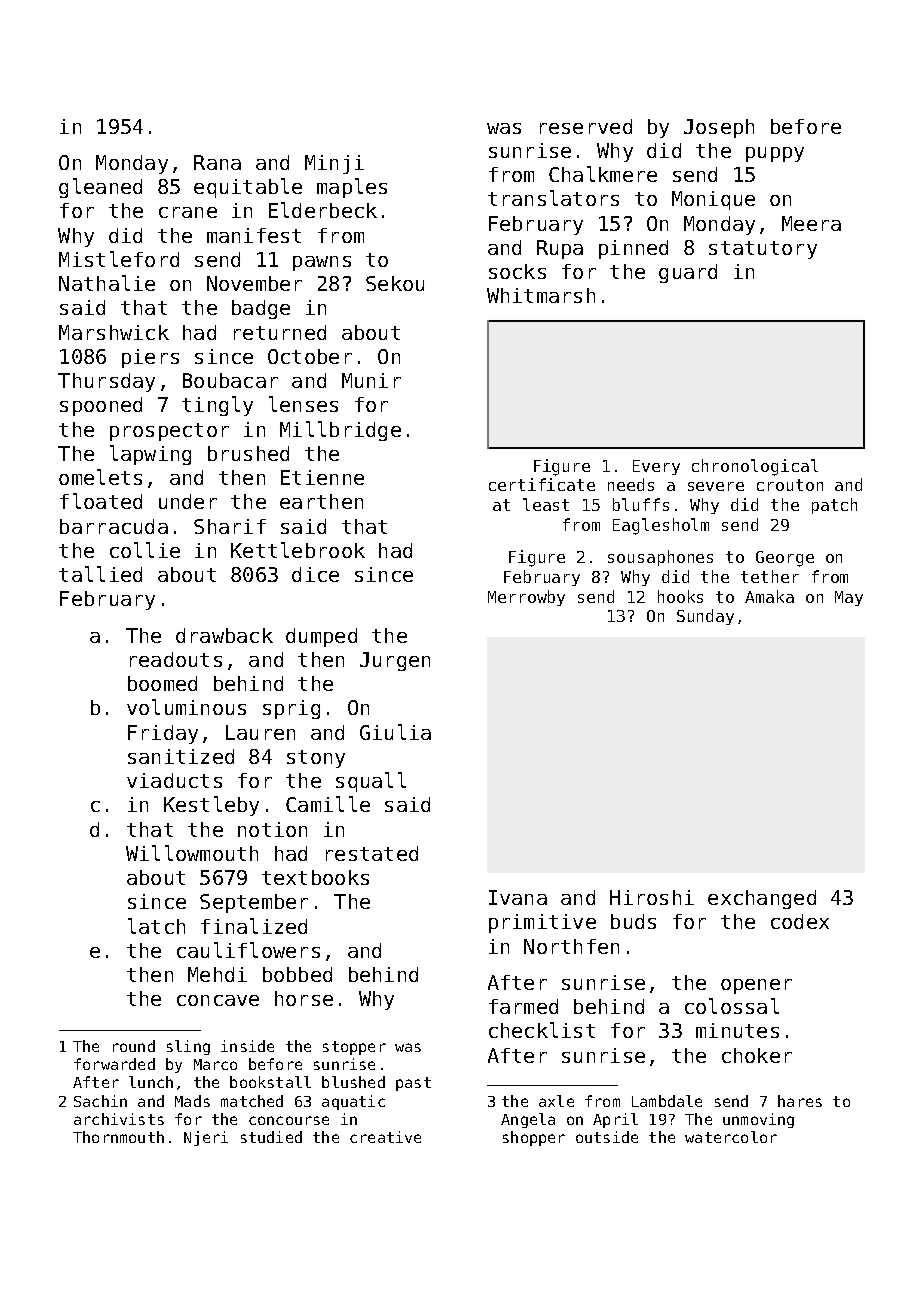 Image resolution: width=924 pixels, height=1311 pixels. Describe the element at coordinates (150, 455) in the image. I see `lapwing` at that location.
